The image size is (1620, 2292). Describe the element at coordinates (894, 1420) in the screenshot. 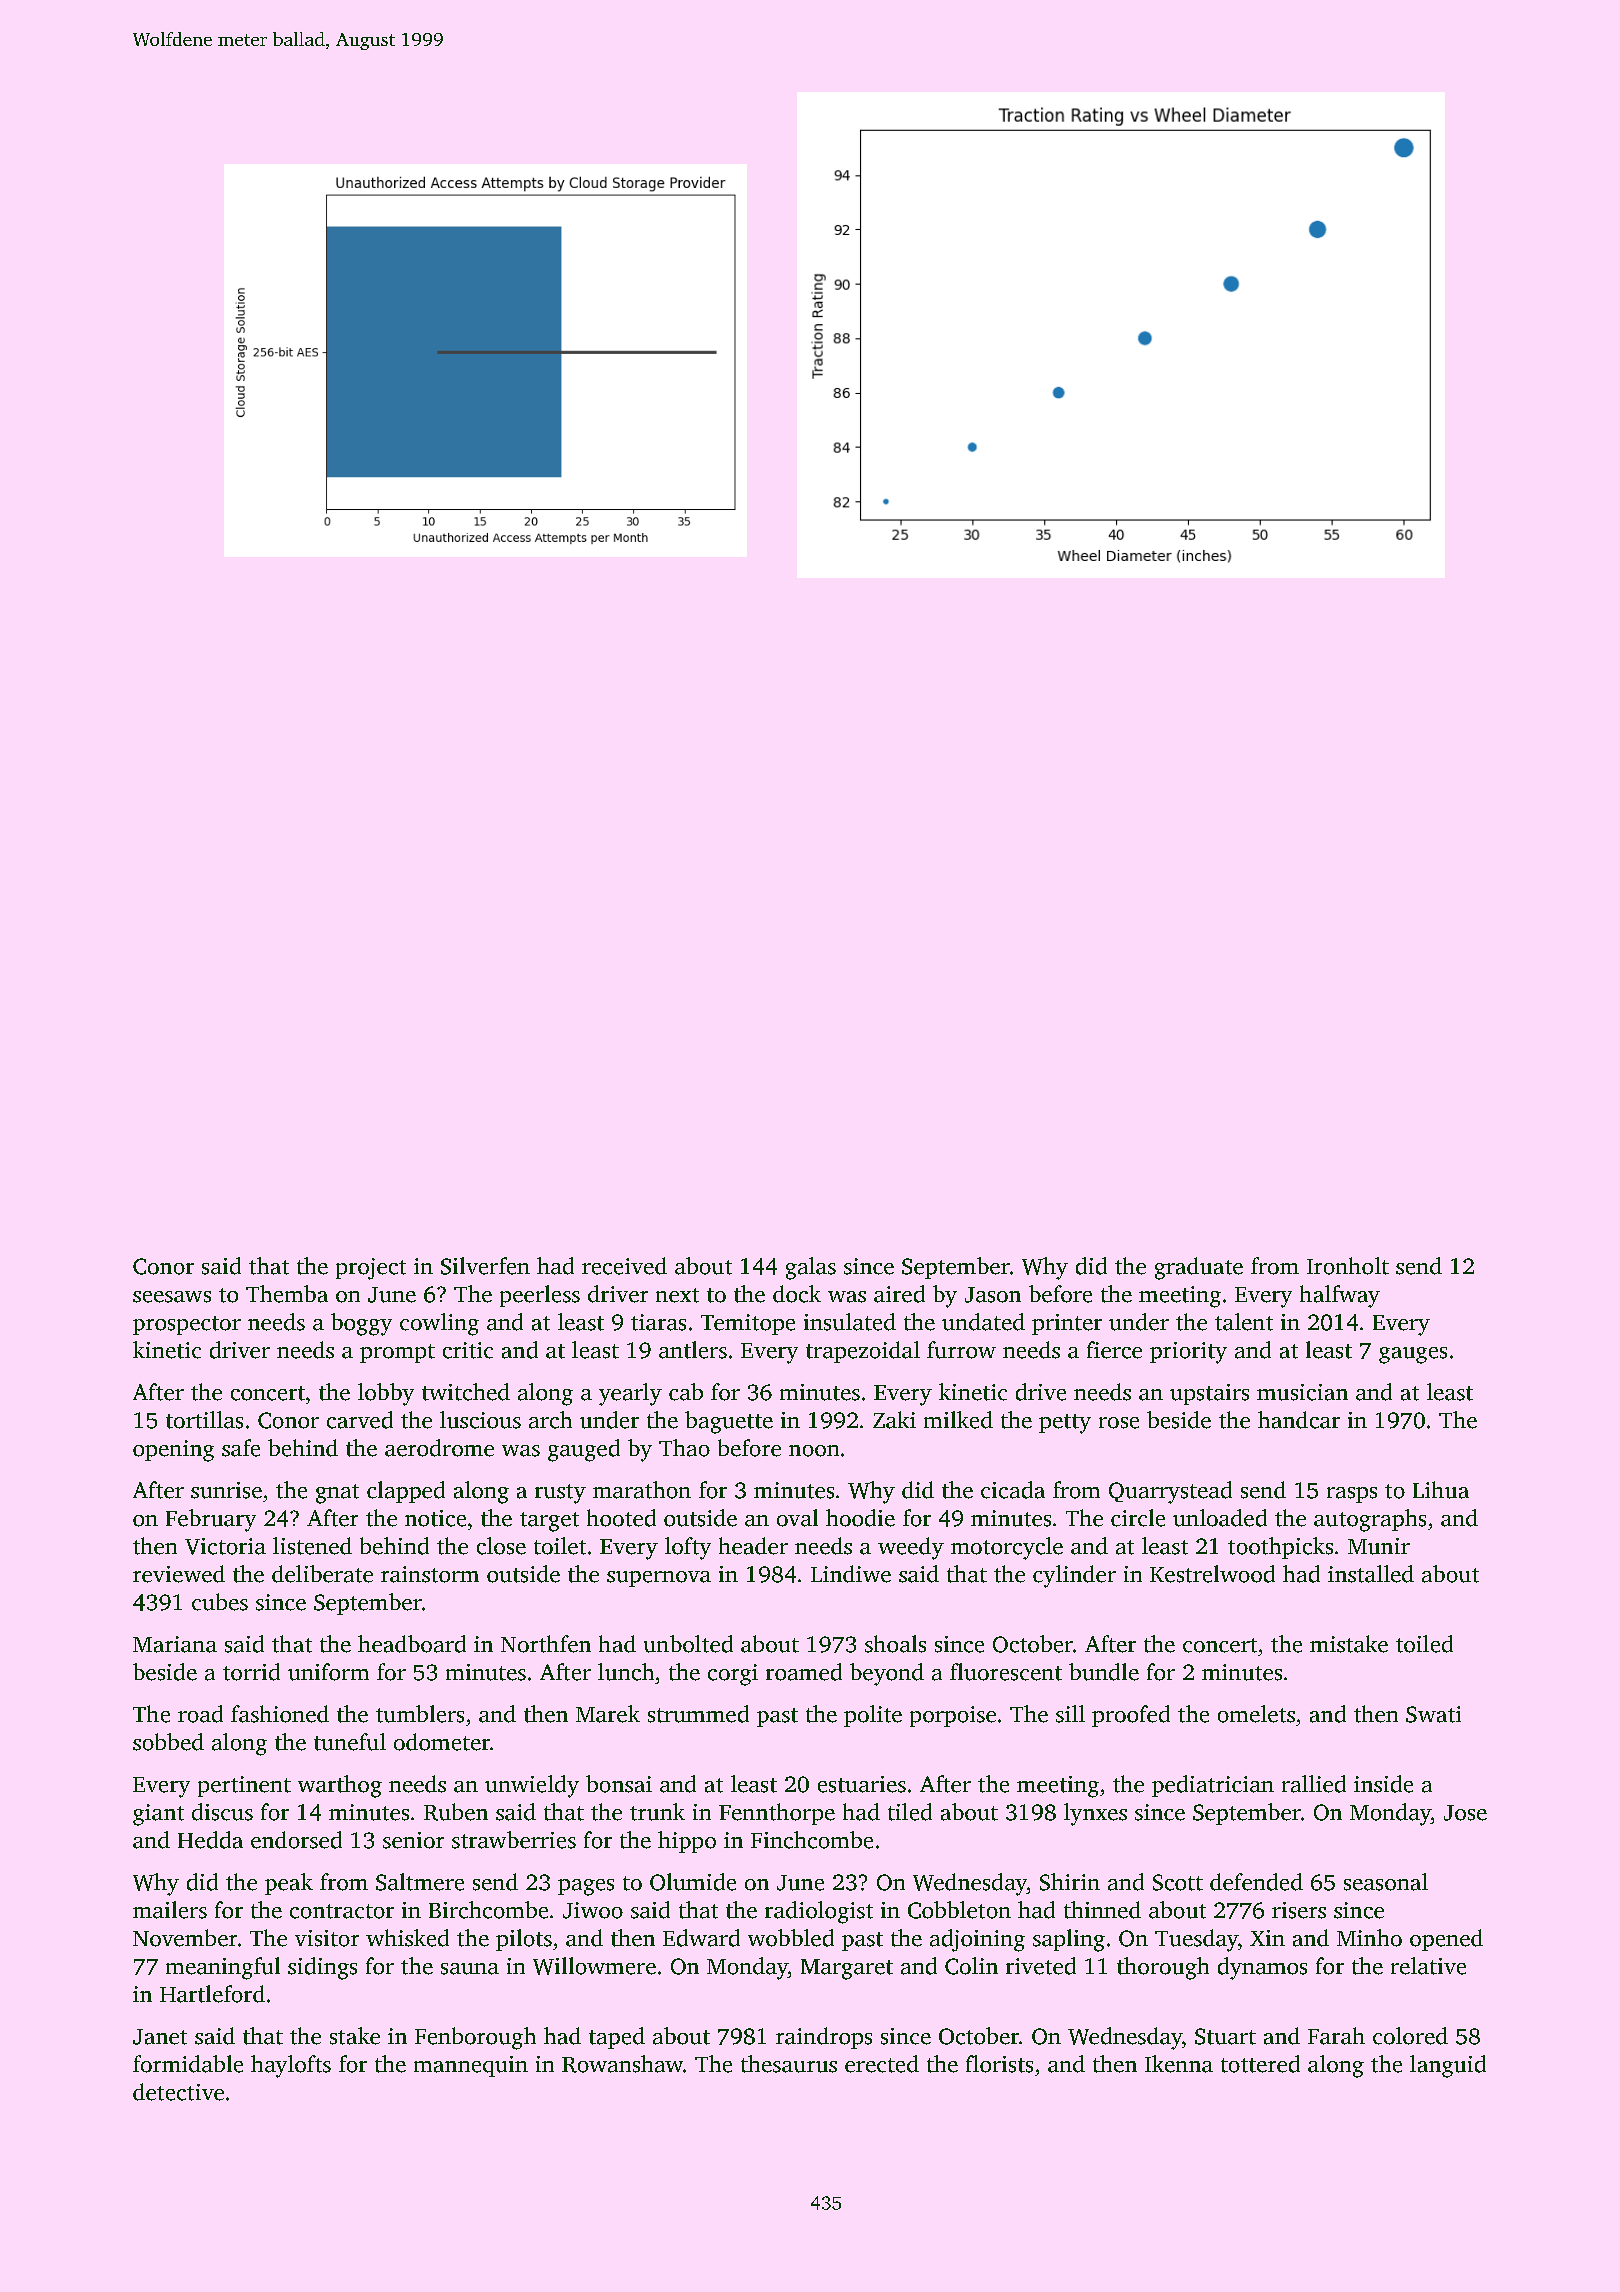

I see `Zaki` at that location.
